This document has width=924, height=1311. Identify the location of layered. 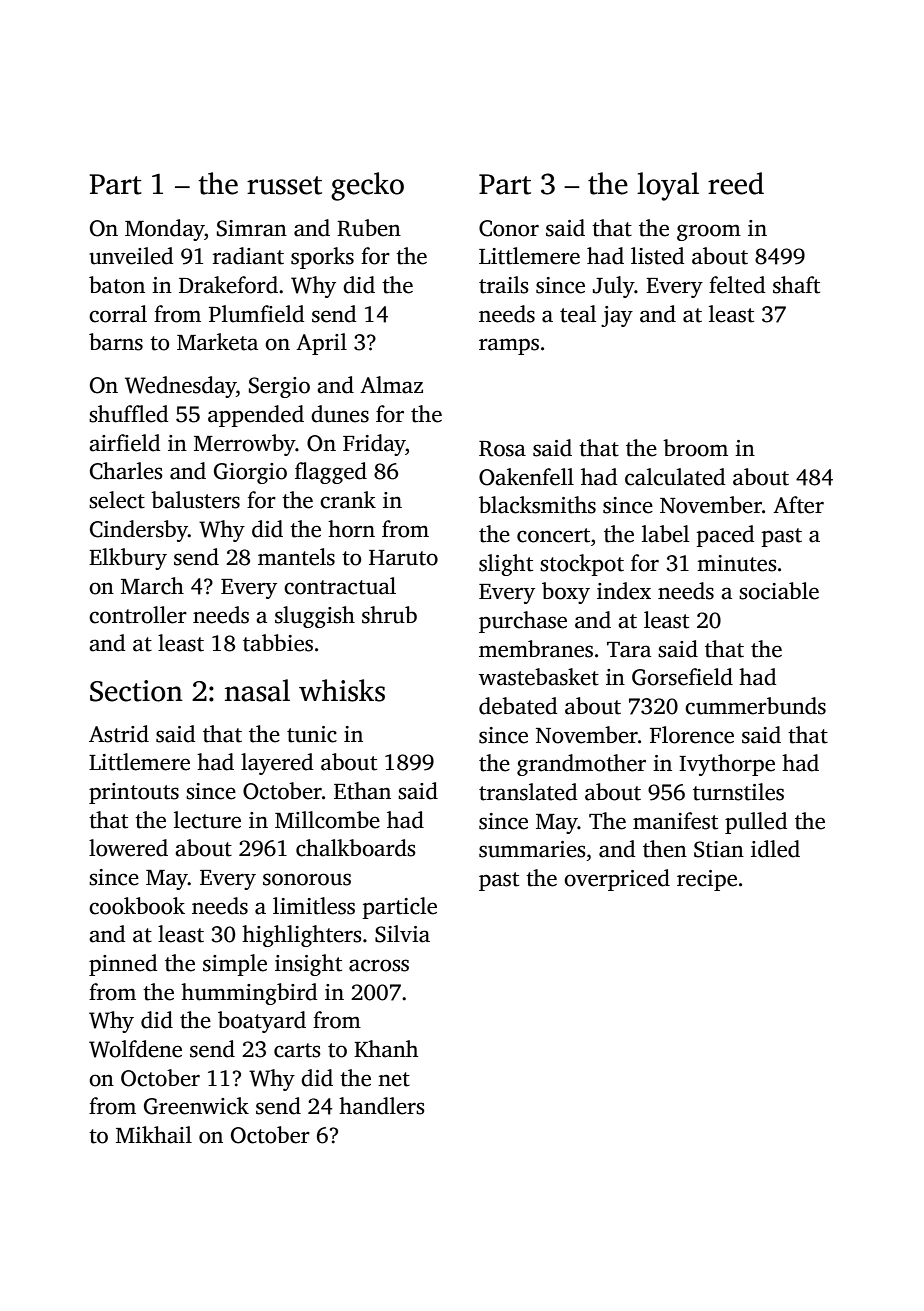
(277, 764).
